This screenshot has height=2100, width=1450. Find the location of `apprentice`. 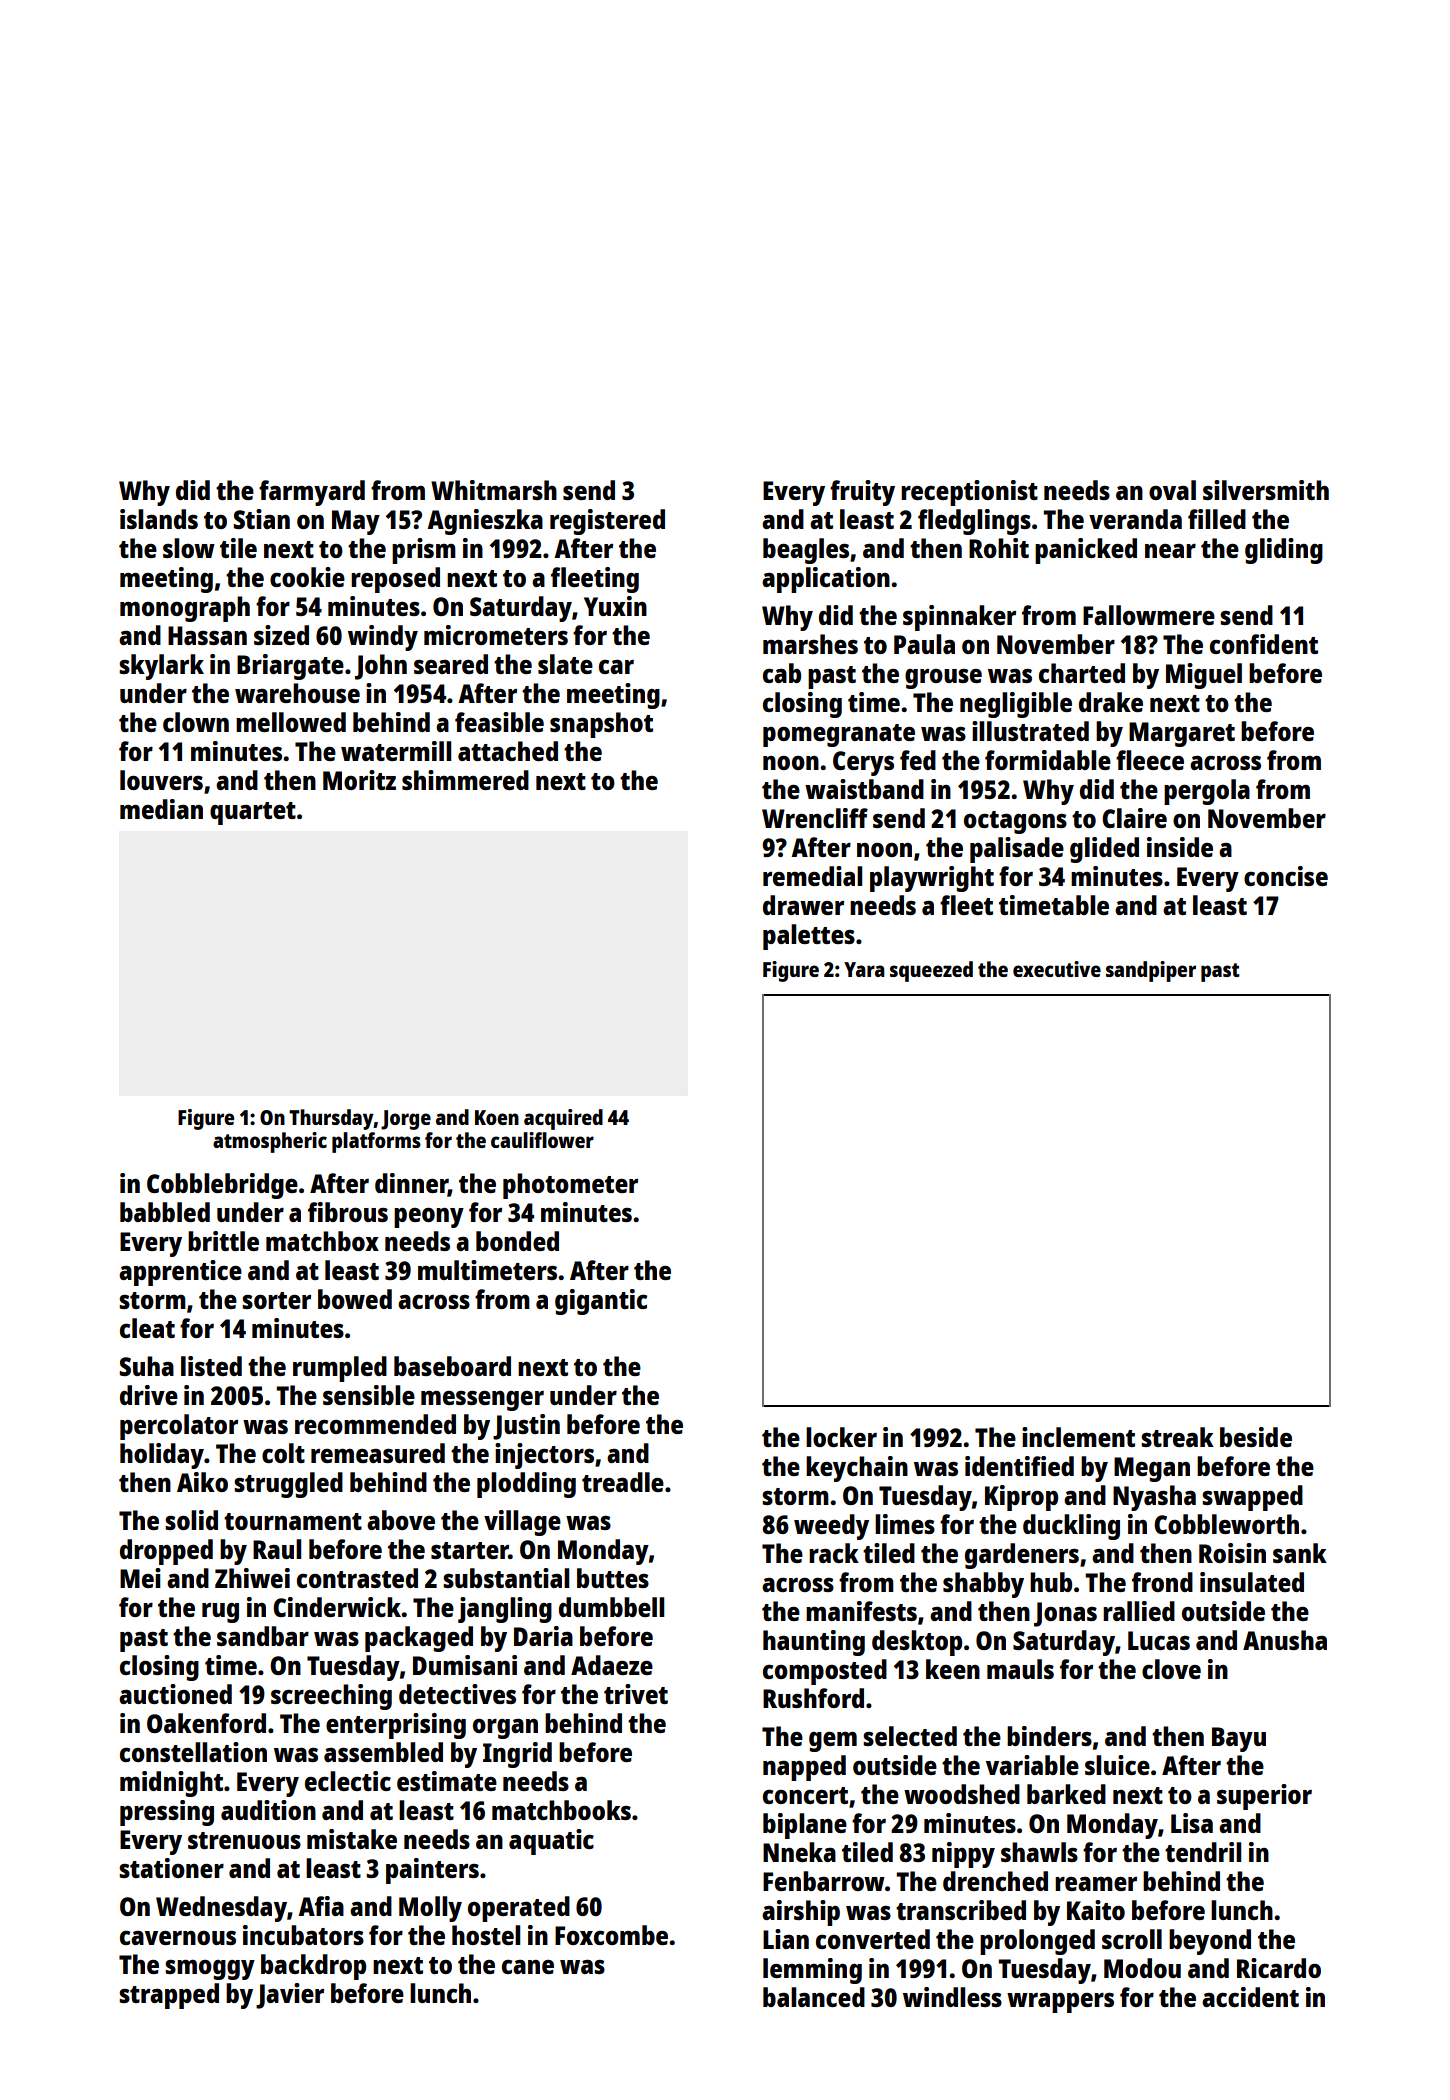

apprentice is located at coordinates (180, 1273).
